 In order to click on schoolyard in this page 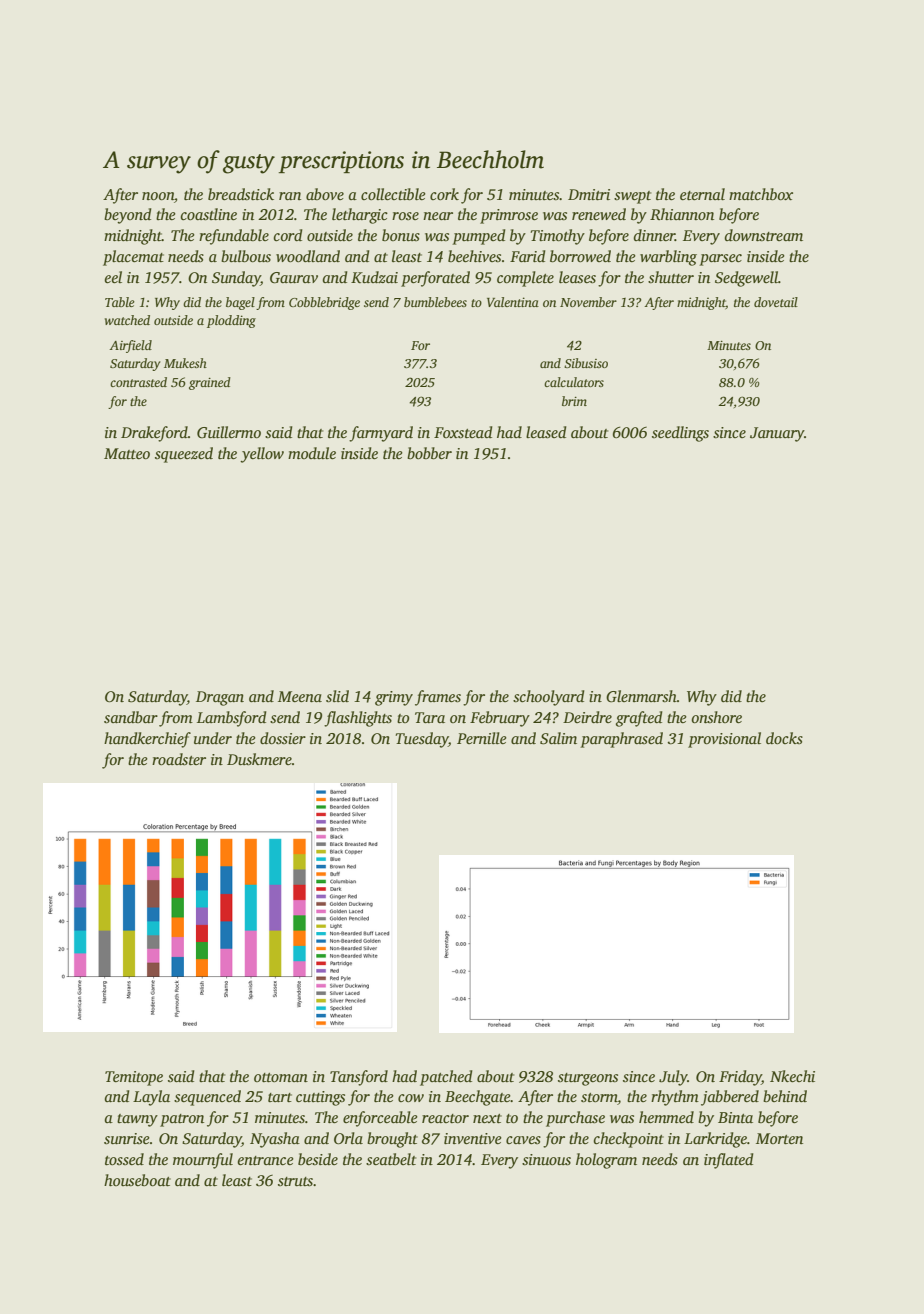, I will do `click(548, 698)`.
